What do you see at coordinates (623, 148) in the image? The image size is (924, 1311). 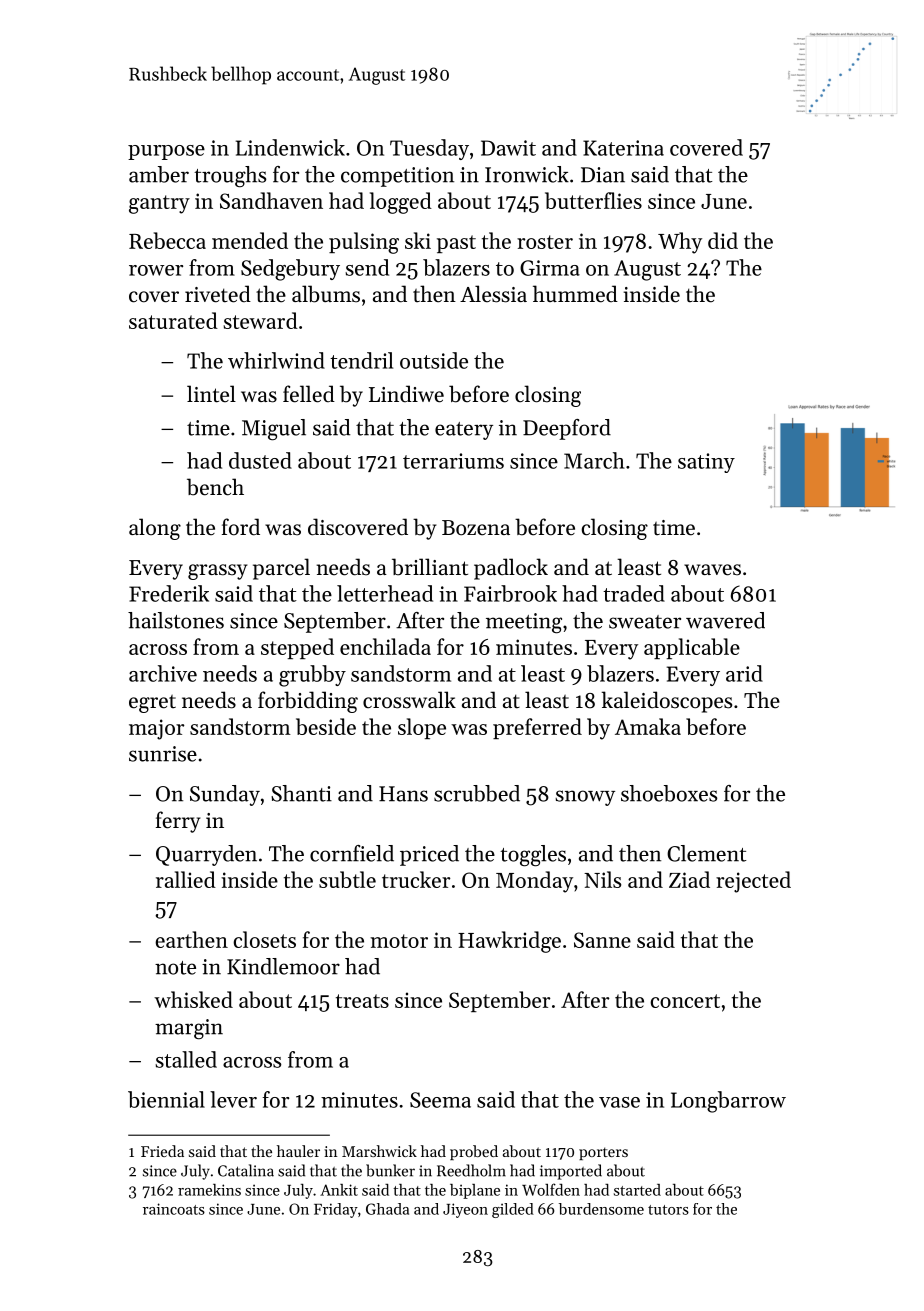 I see `Katerina` at bounding box center [623, 148].
